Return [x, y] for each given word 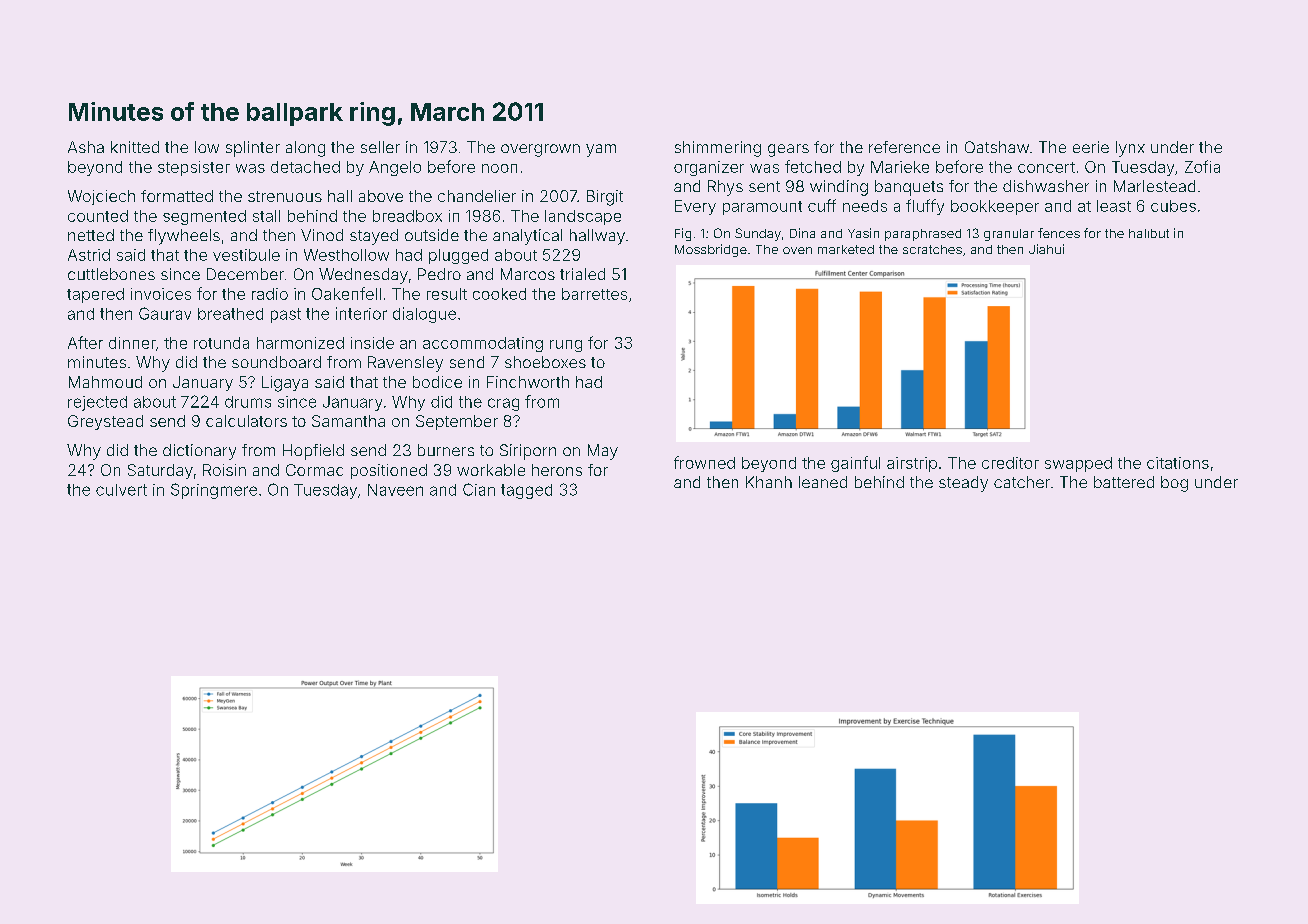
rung [566, 346]
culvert [121, 490]
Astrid [89, 255]
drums [248, 402]
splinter [253, 149]
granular [1009, 235]
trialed [582, 274]
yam [601, 150]
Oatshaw [997, 147]
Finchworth [528, 382]
